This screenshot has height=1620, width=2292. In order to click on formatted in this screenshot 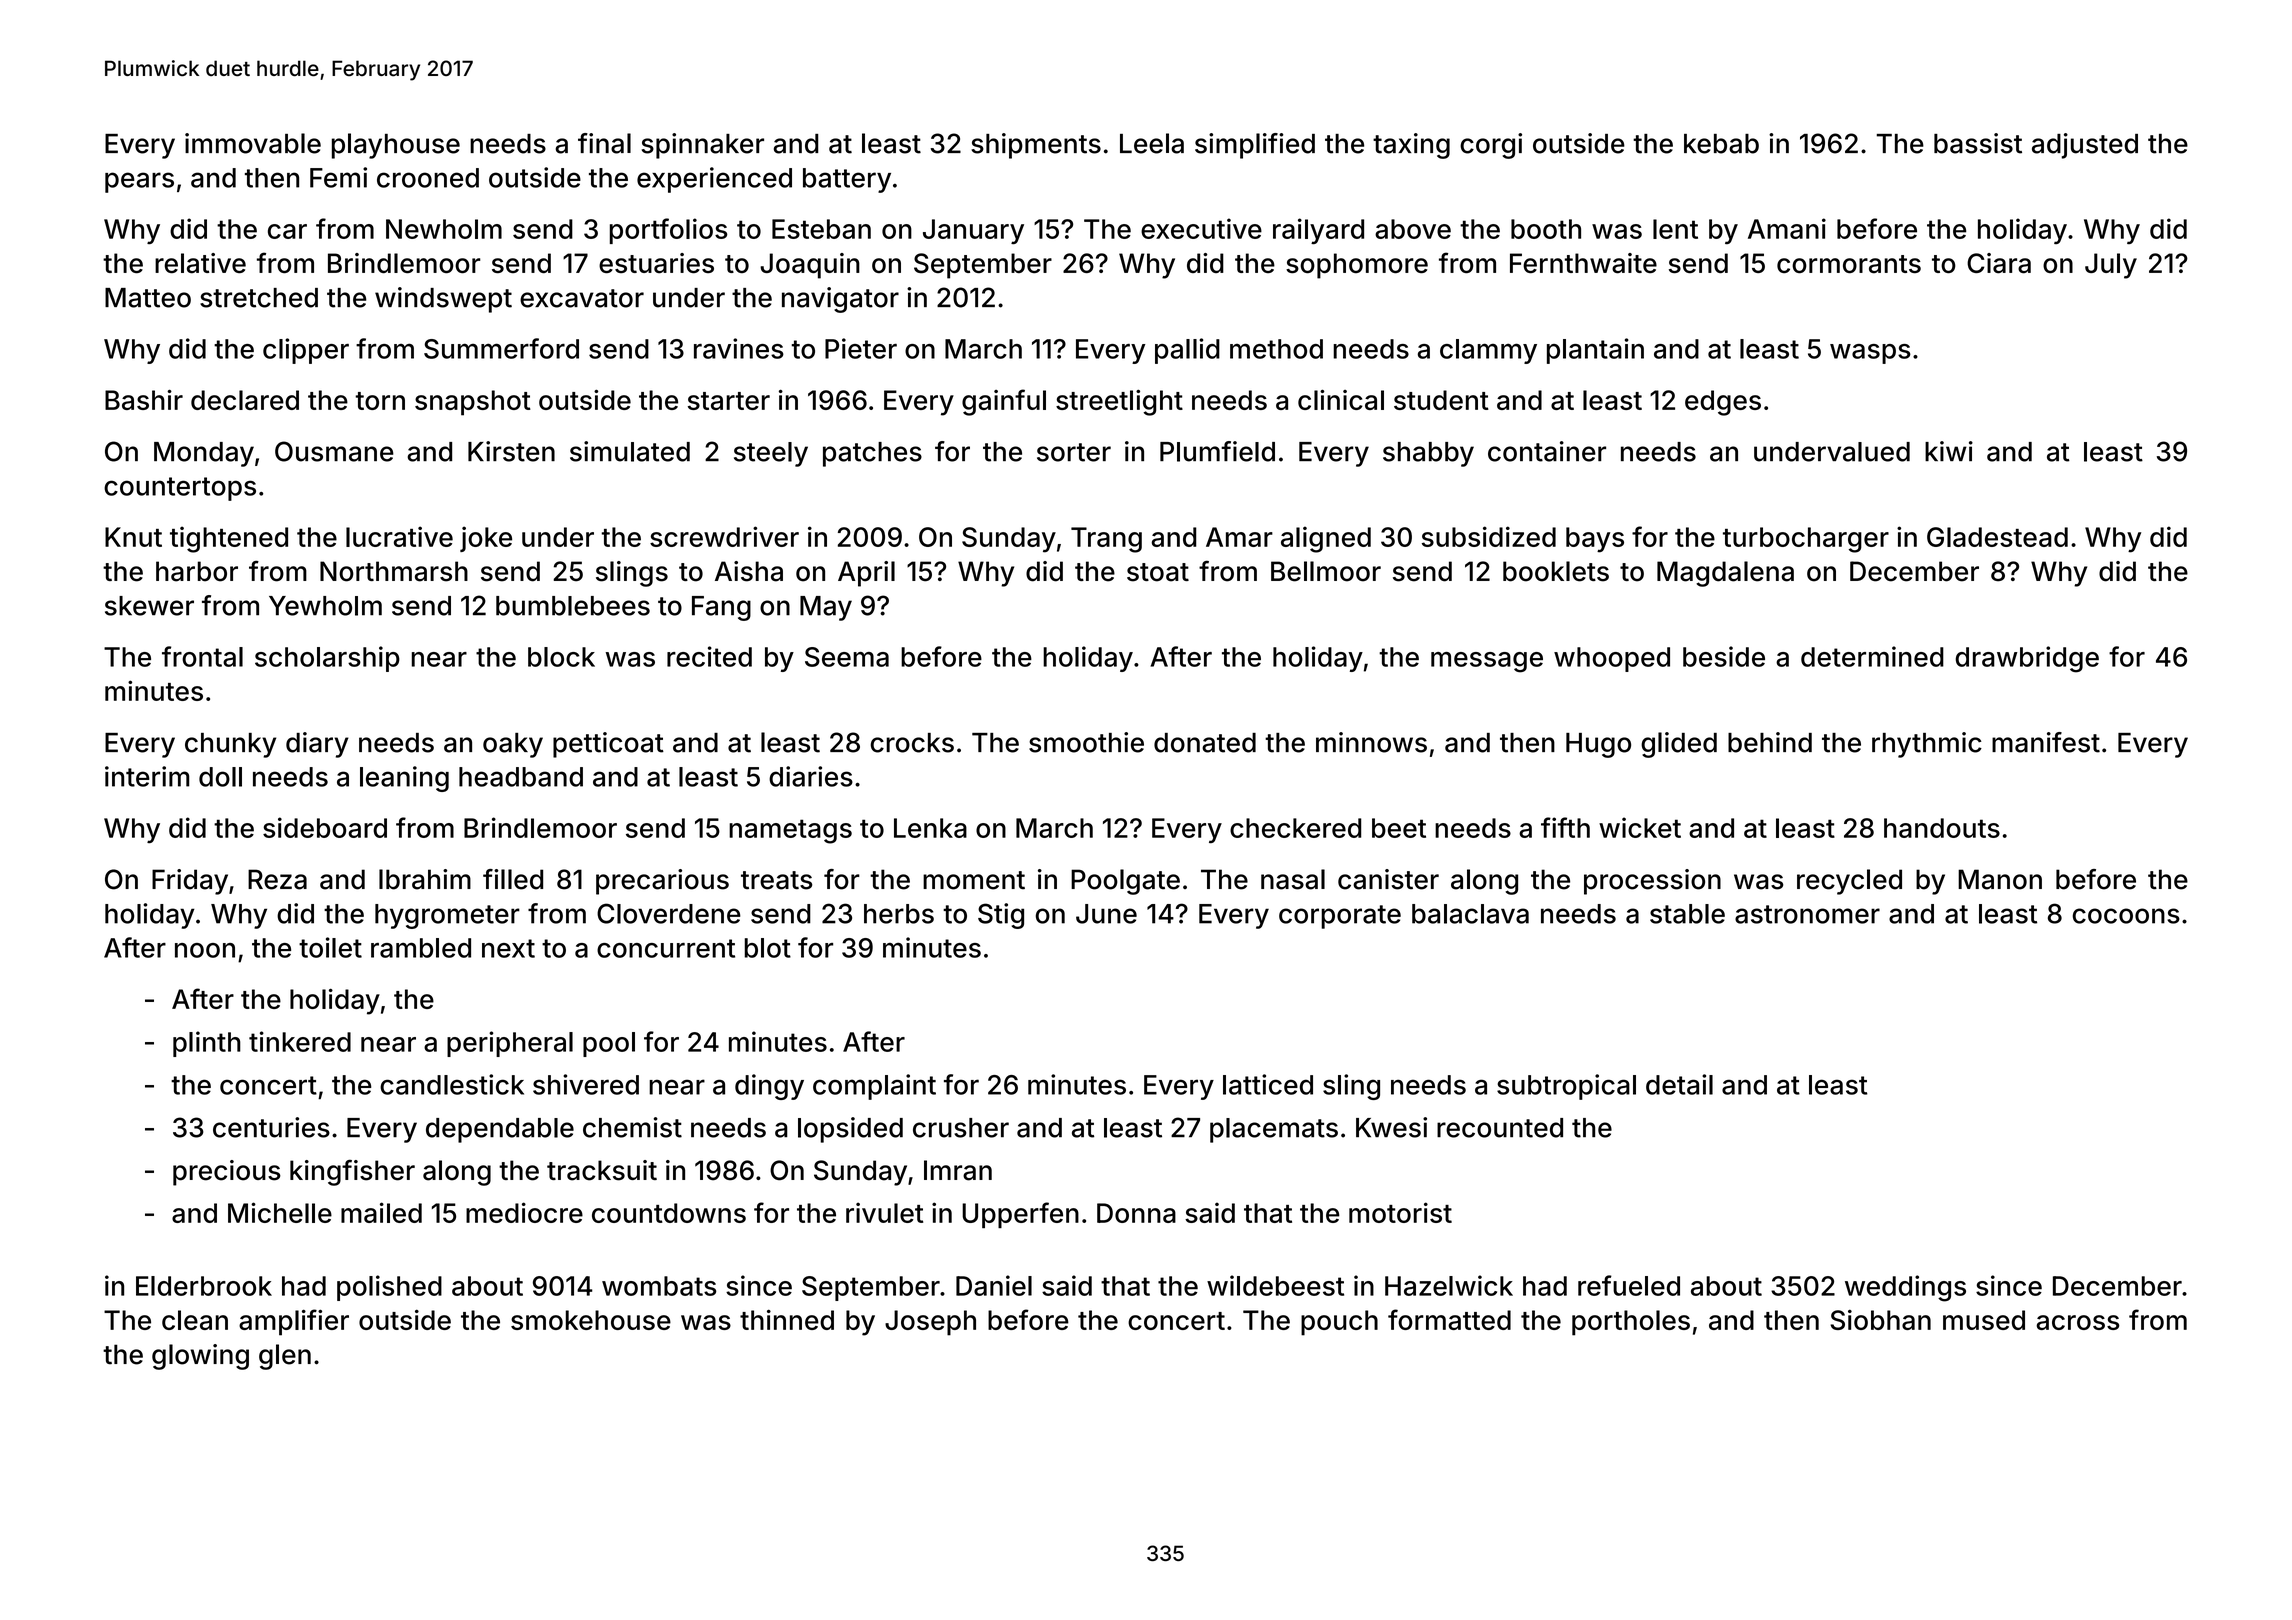, I will do `click(1449, 1319)`.
